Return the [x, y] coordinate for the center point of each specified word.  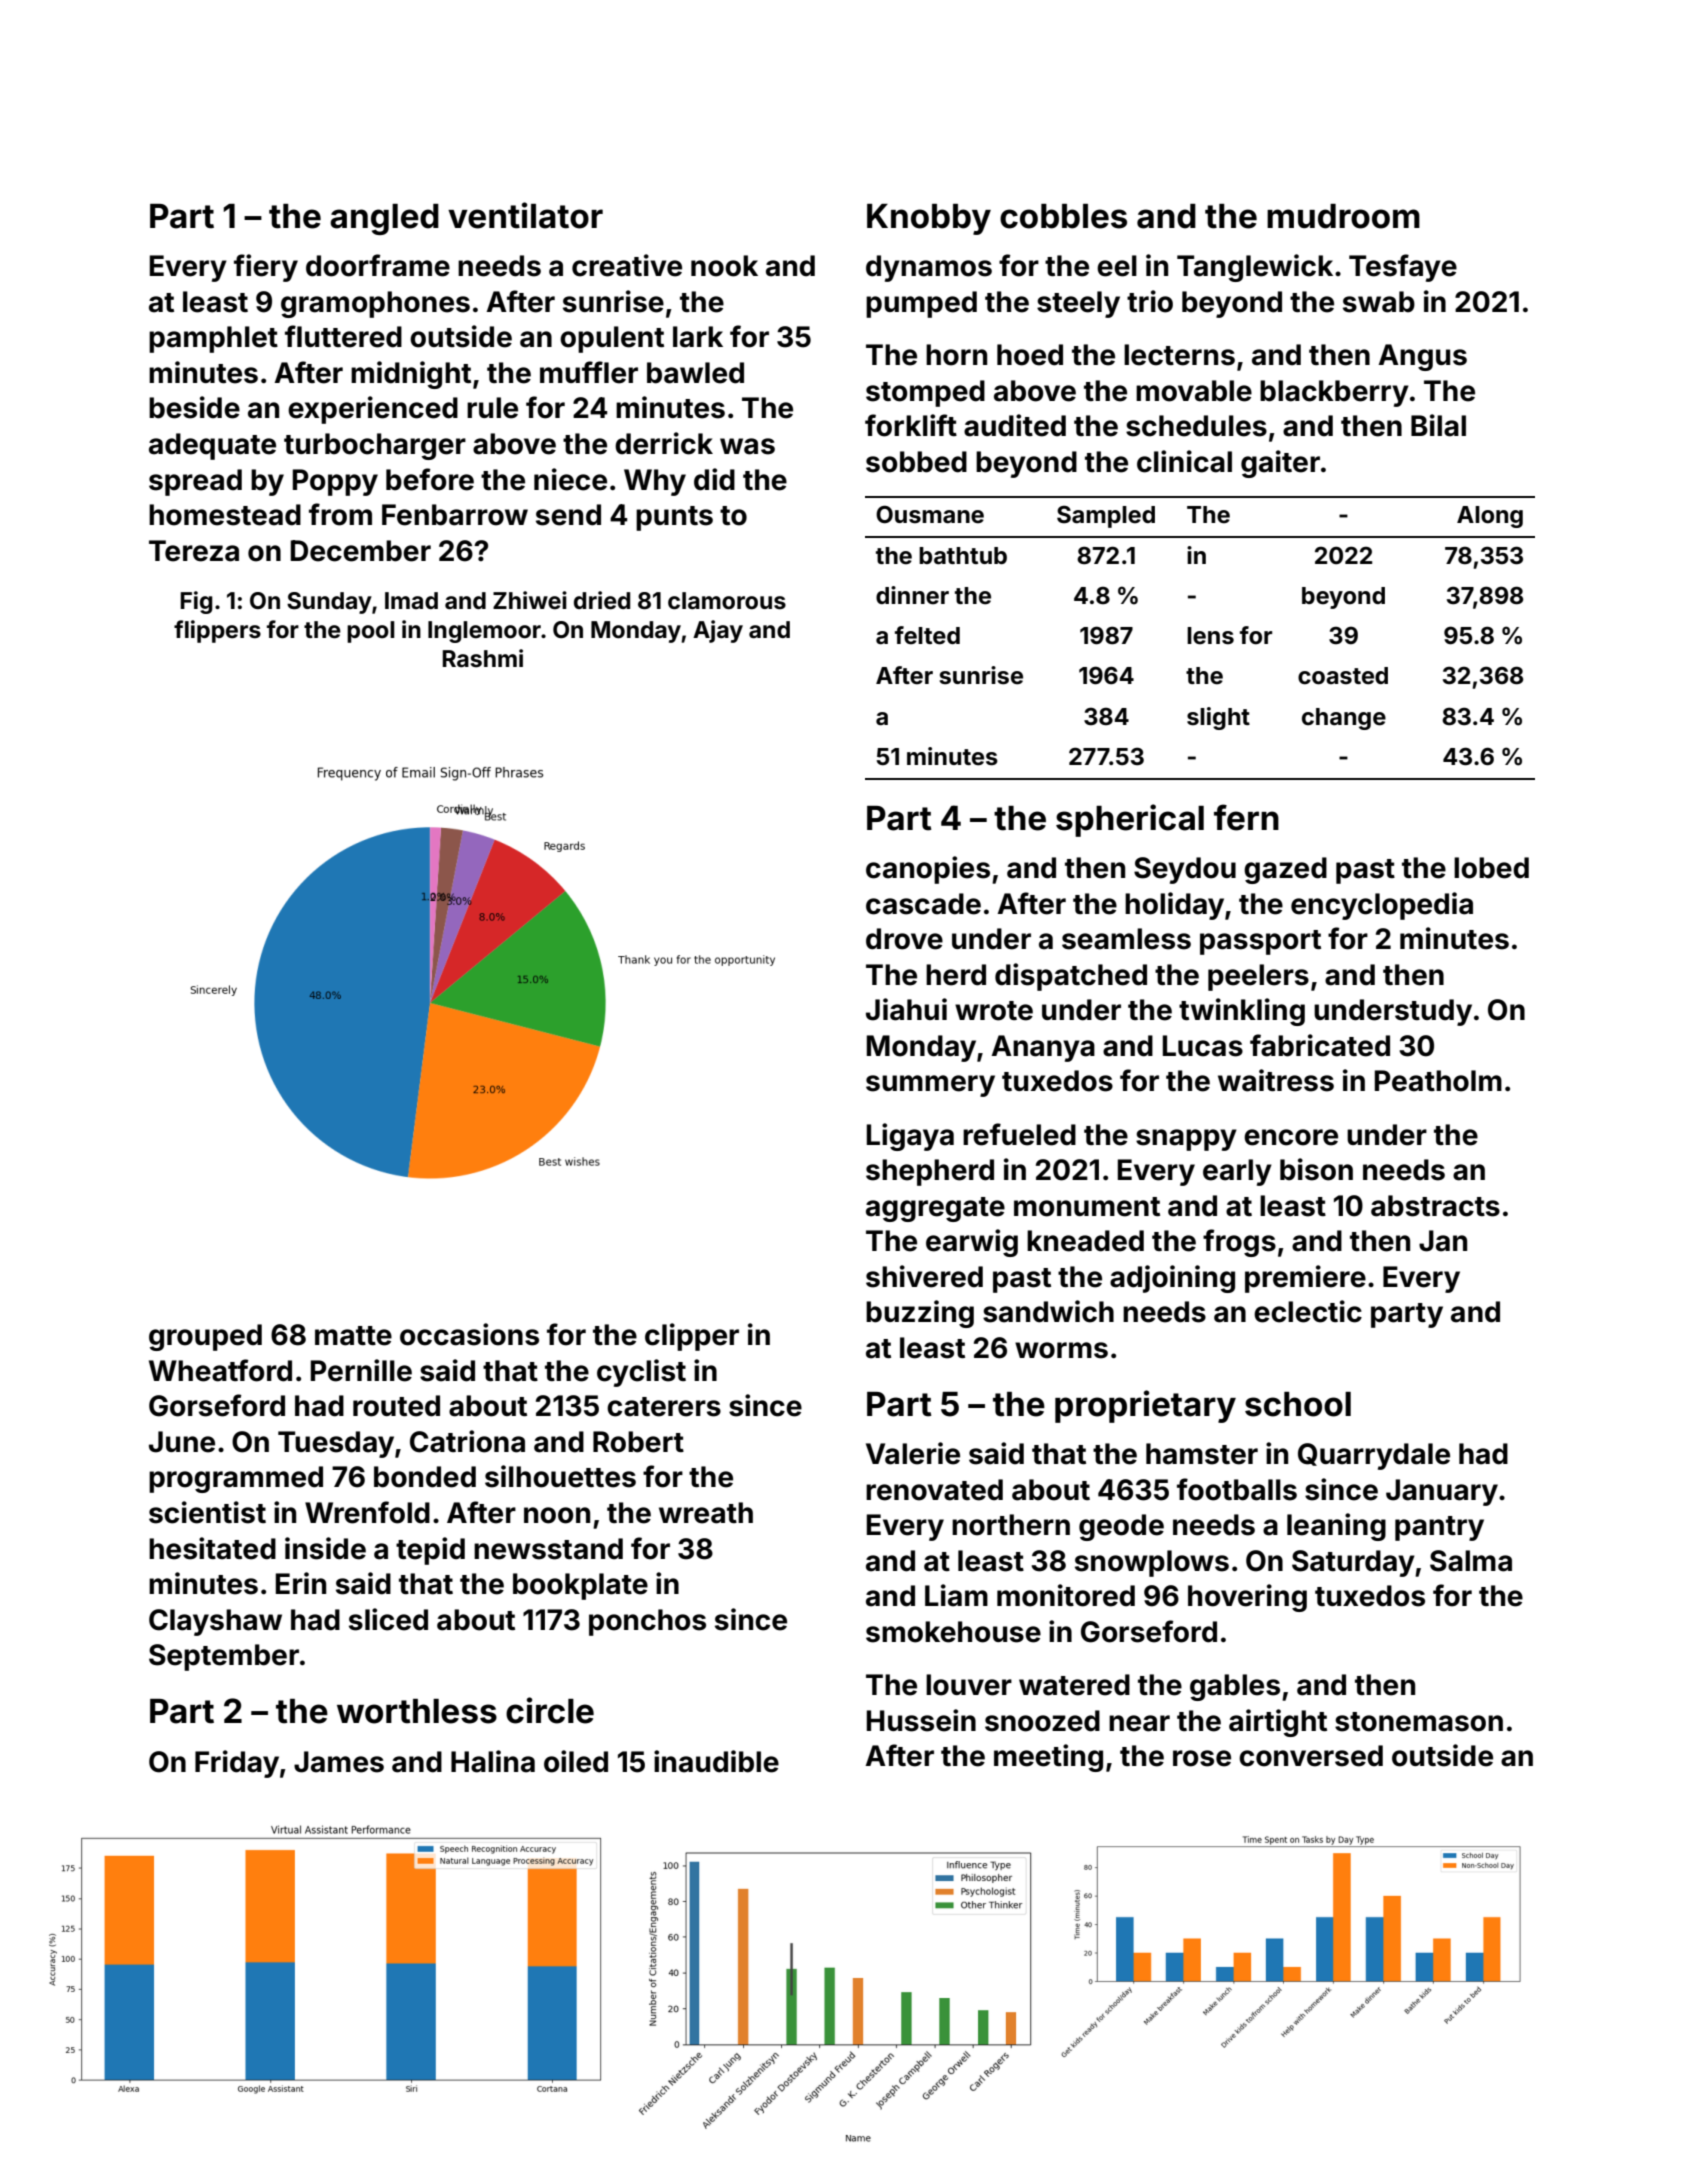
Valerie [913, 1453]
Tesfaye [1403, 268]
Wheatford [220, 1370]
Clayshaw [215, 1622]
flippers [217, 631]
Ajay [718, 631]
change [1344, 719]
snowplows [1152, 1563]
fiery [266, 268]
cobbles [1063, 216]
